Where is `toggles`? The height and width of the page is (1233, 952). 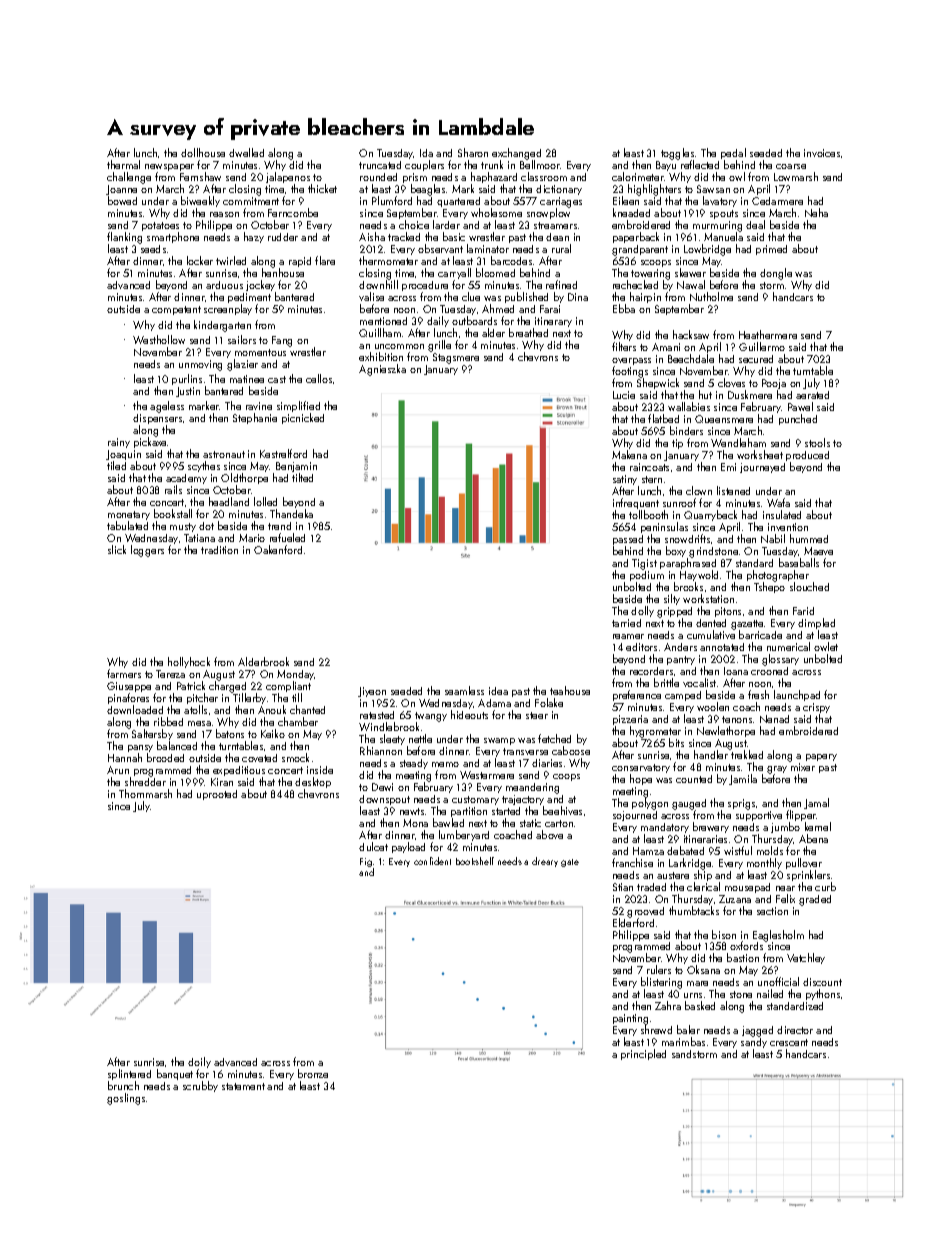 toggles is located at coordinates (677, 154).
